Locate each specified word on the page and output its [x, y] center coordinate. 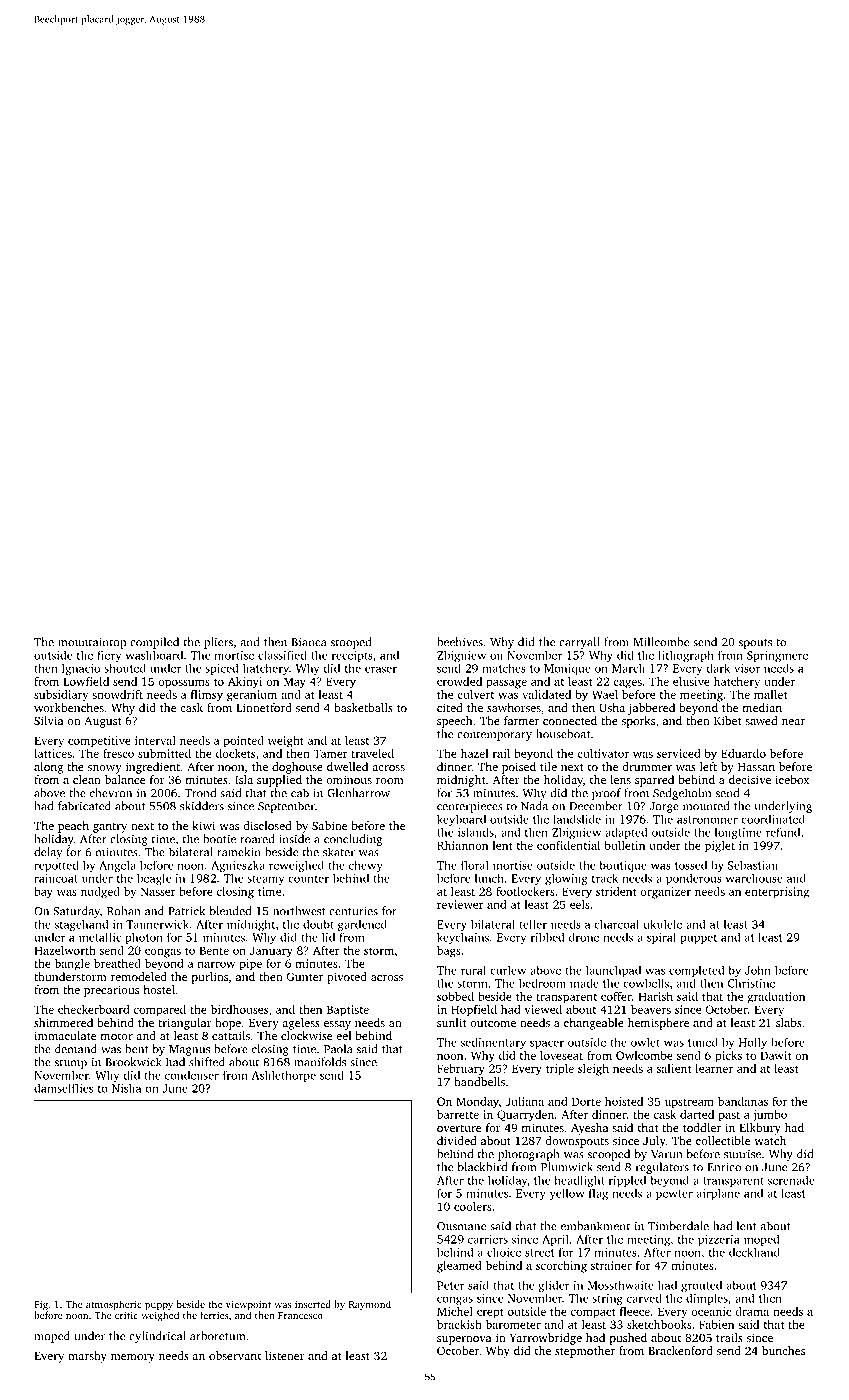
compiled [154, 643]
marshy [87, 1357]
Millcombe [661, 642]
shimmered [63, 1022]
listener [285, 1355]
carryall [579, 643]
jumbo [769, 1116]
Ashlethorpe [284, 1076]
